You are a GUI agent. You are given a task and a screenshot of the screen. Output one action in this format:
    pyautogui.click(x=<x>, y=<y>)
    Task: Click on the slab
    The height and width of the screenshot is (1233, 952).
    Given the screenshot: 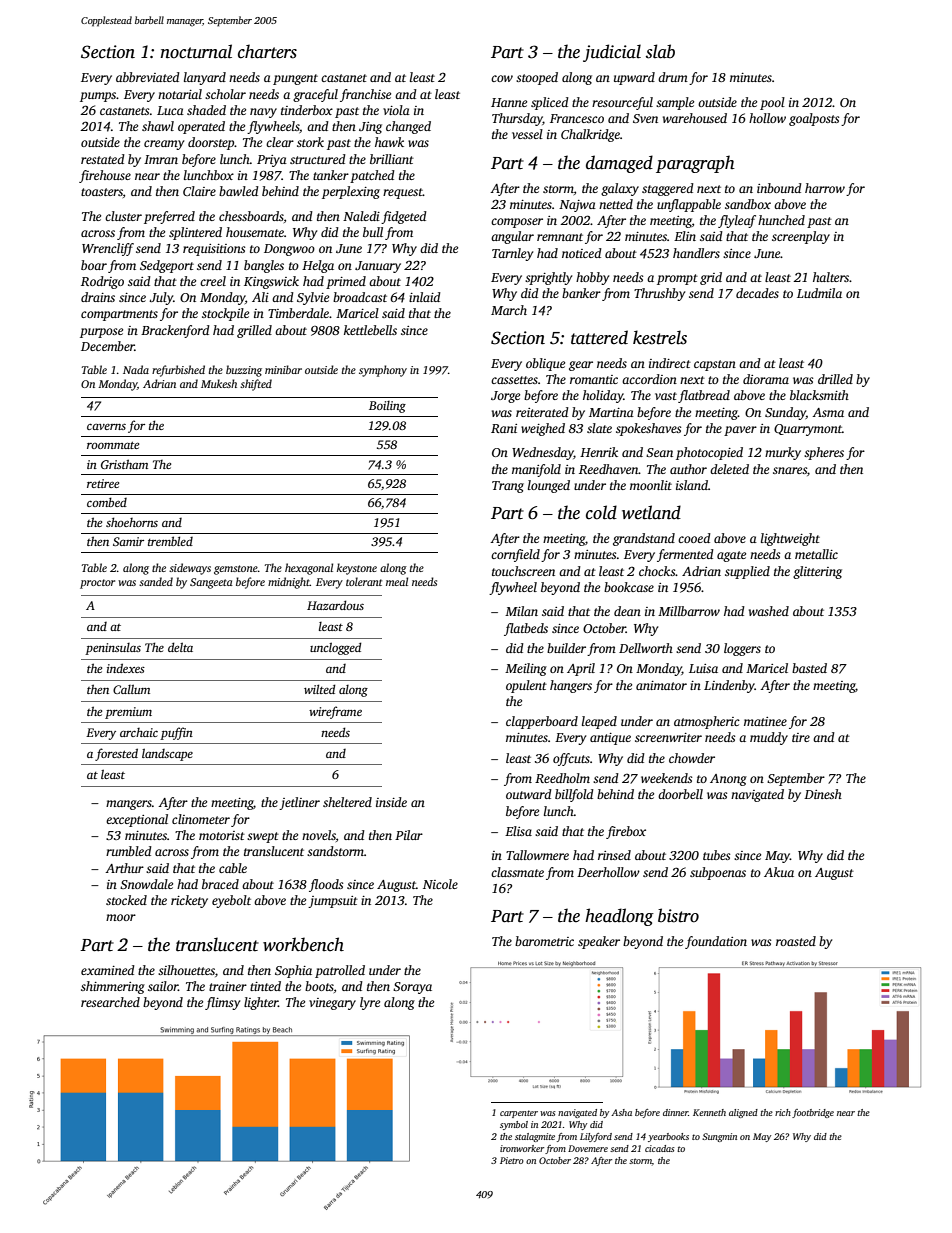 What is the action you would take?
    pyautogui.click(x=660, y=51)
